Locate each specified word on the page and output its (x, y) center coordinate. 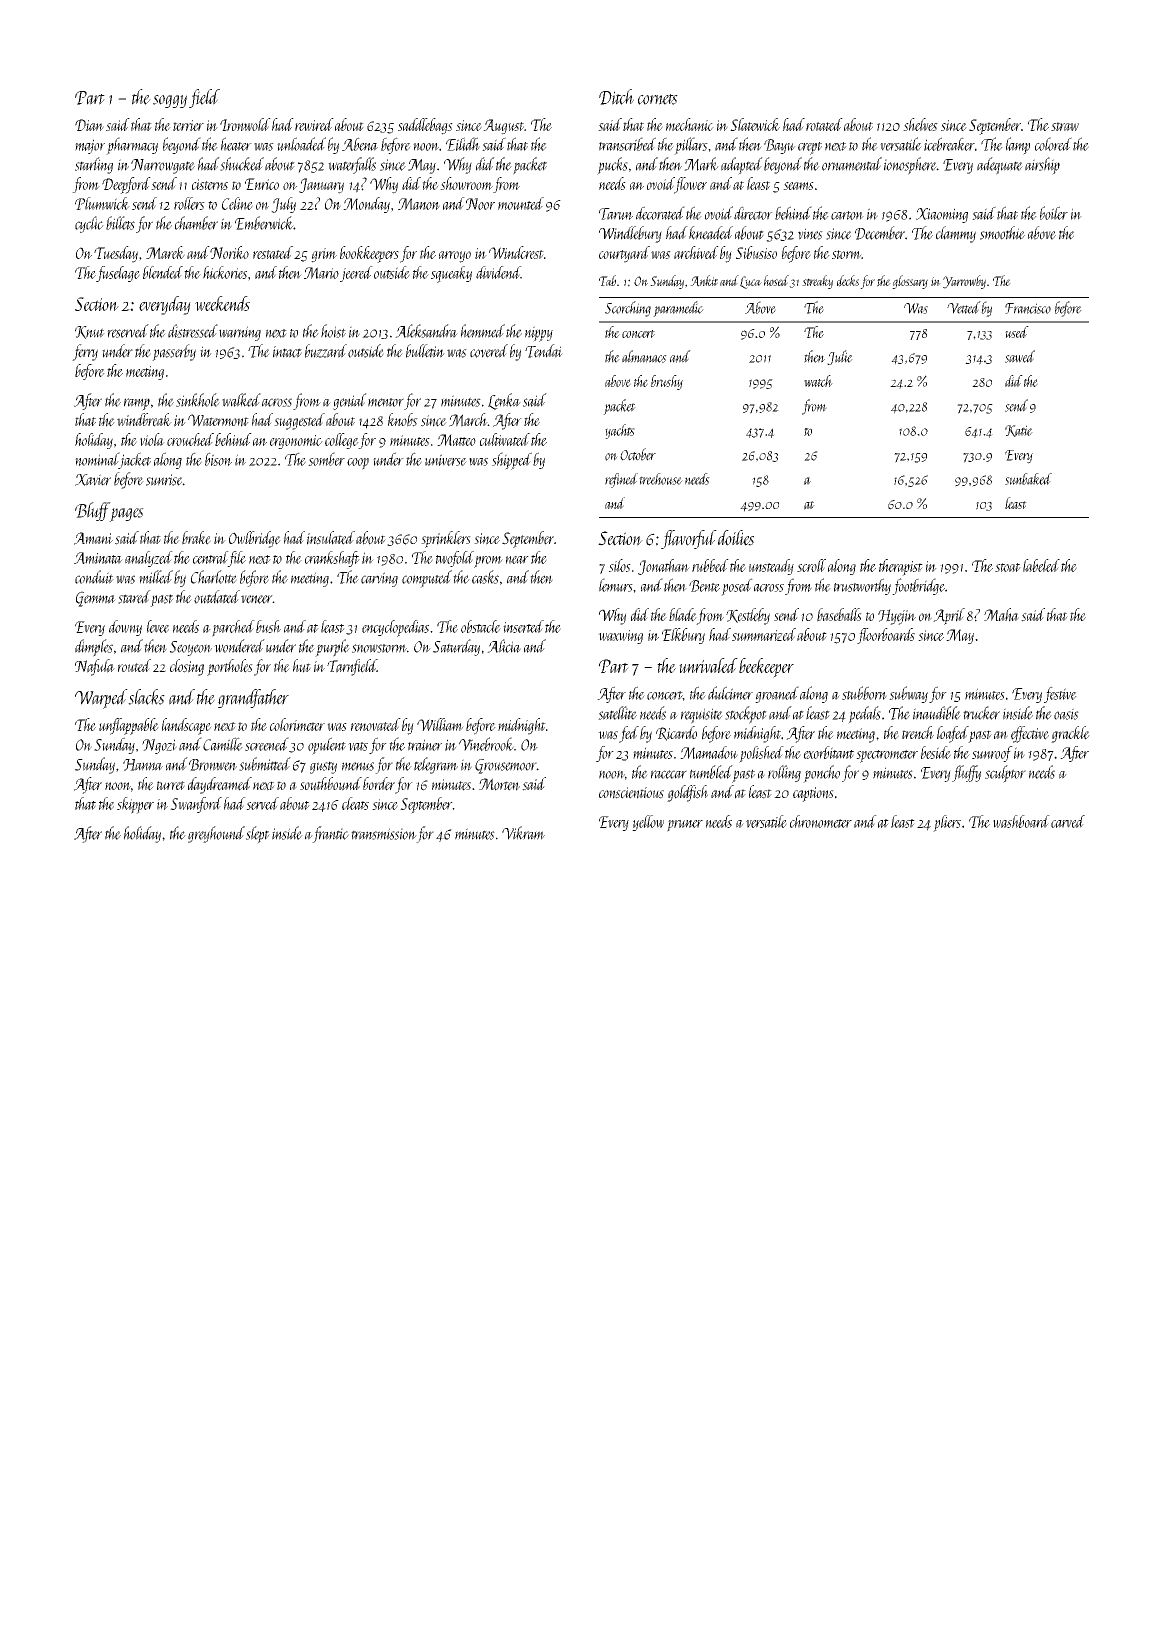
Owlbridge (255, 539)
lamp (1018, 146)
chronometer (821, 821)
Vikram (523, 833)
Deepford (126, 185)
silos (620, 565)
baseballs (839, 615)
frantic (330, 834)
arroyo (455, 257)
